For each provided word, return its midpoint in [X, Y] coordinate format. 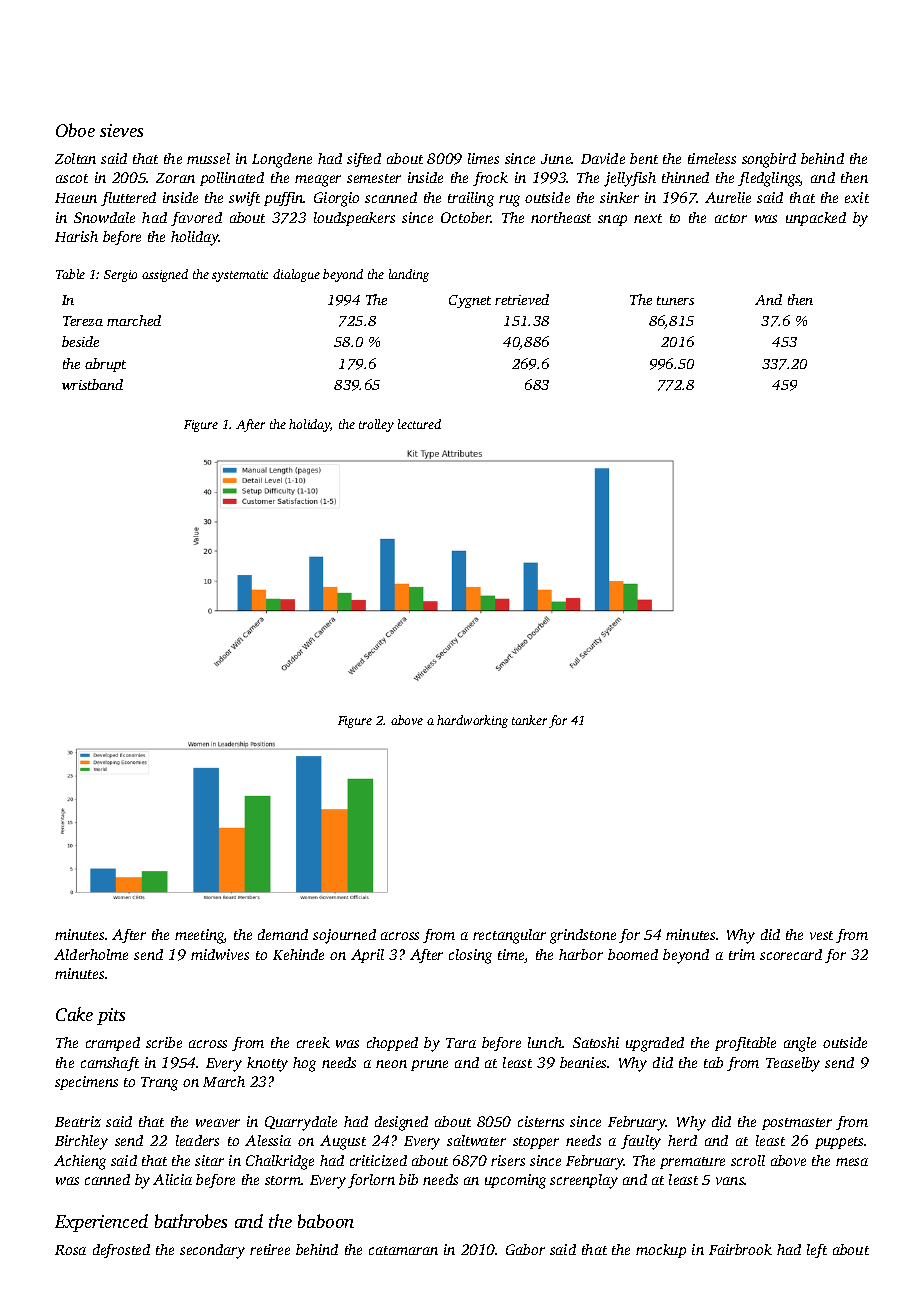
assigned [165, 275]
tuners [675, 300]
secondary [212, 1251]
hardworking [472, 721]
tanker [529, 720]
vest [821, 935]
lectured [419, 424]
